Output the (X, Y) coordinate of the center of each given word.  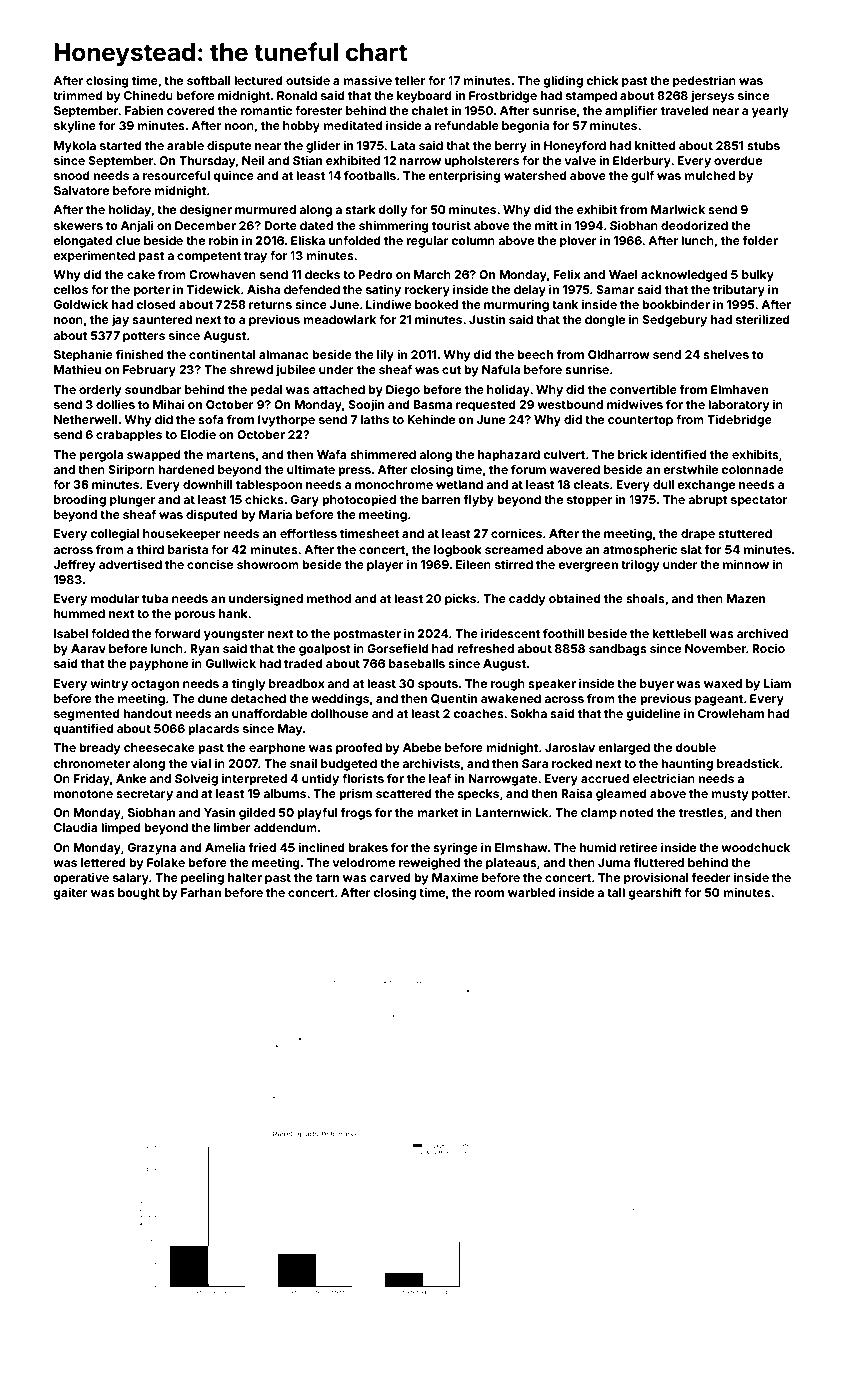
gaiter (70, 893)
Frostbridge (503, 97)
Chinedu (148, 95)
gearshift (654, 894)
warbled (532, 892)
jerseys (712, 97)
